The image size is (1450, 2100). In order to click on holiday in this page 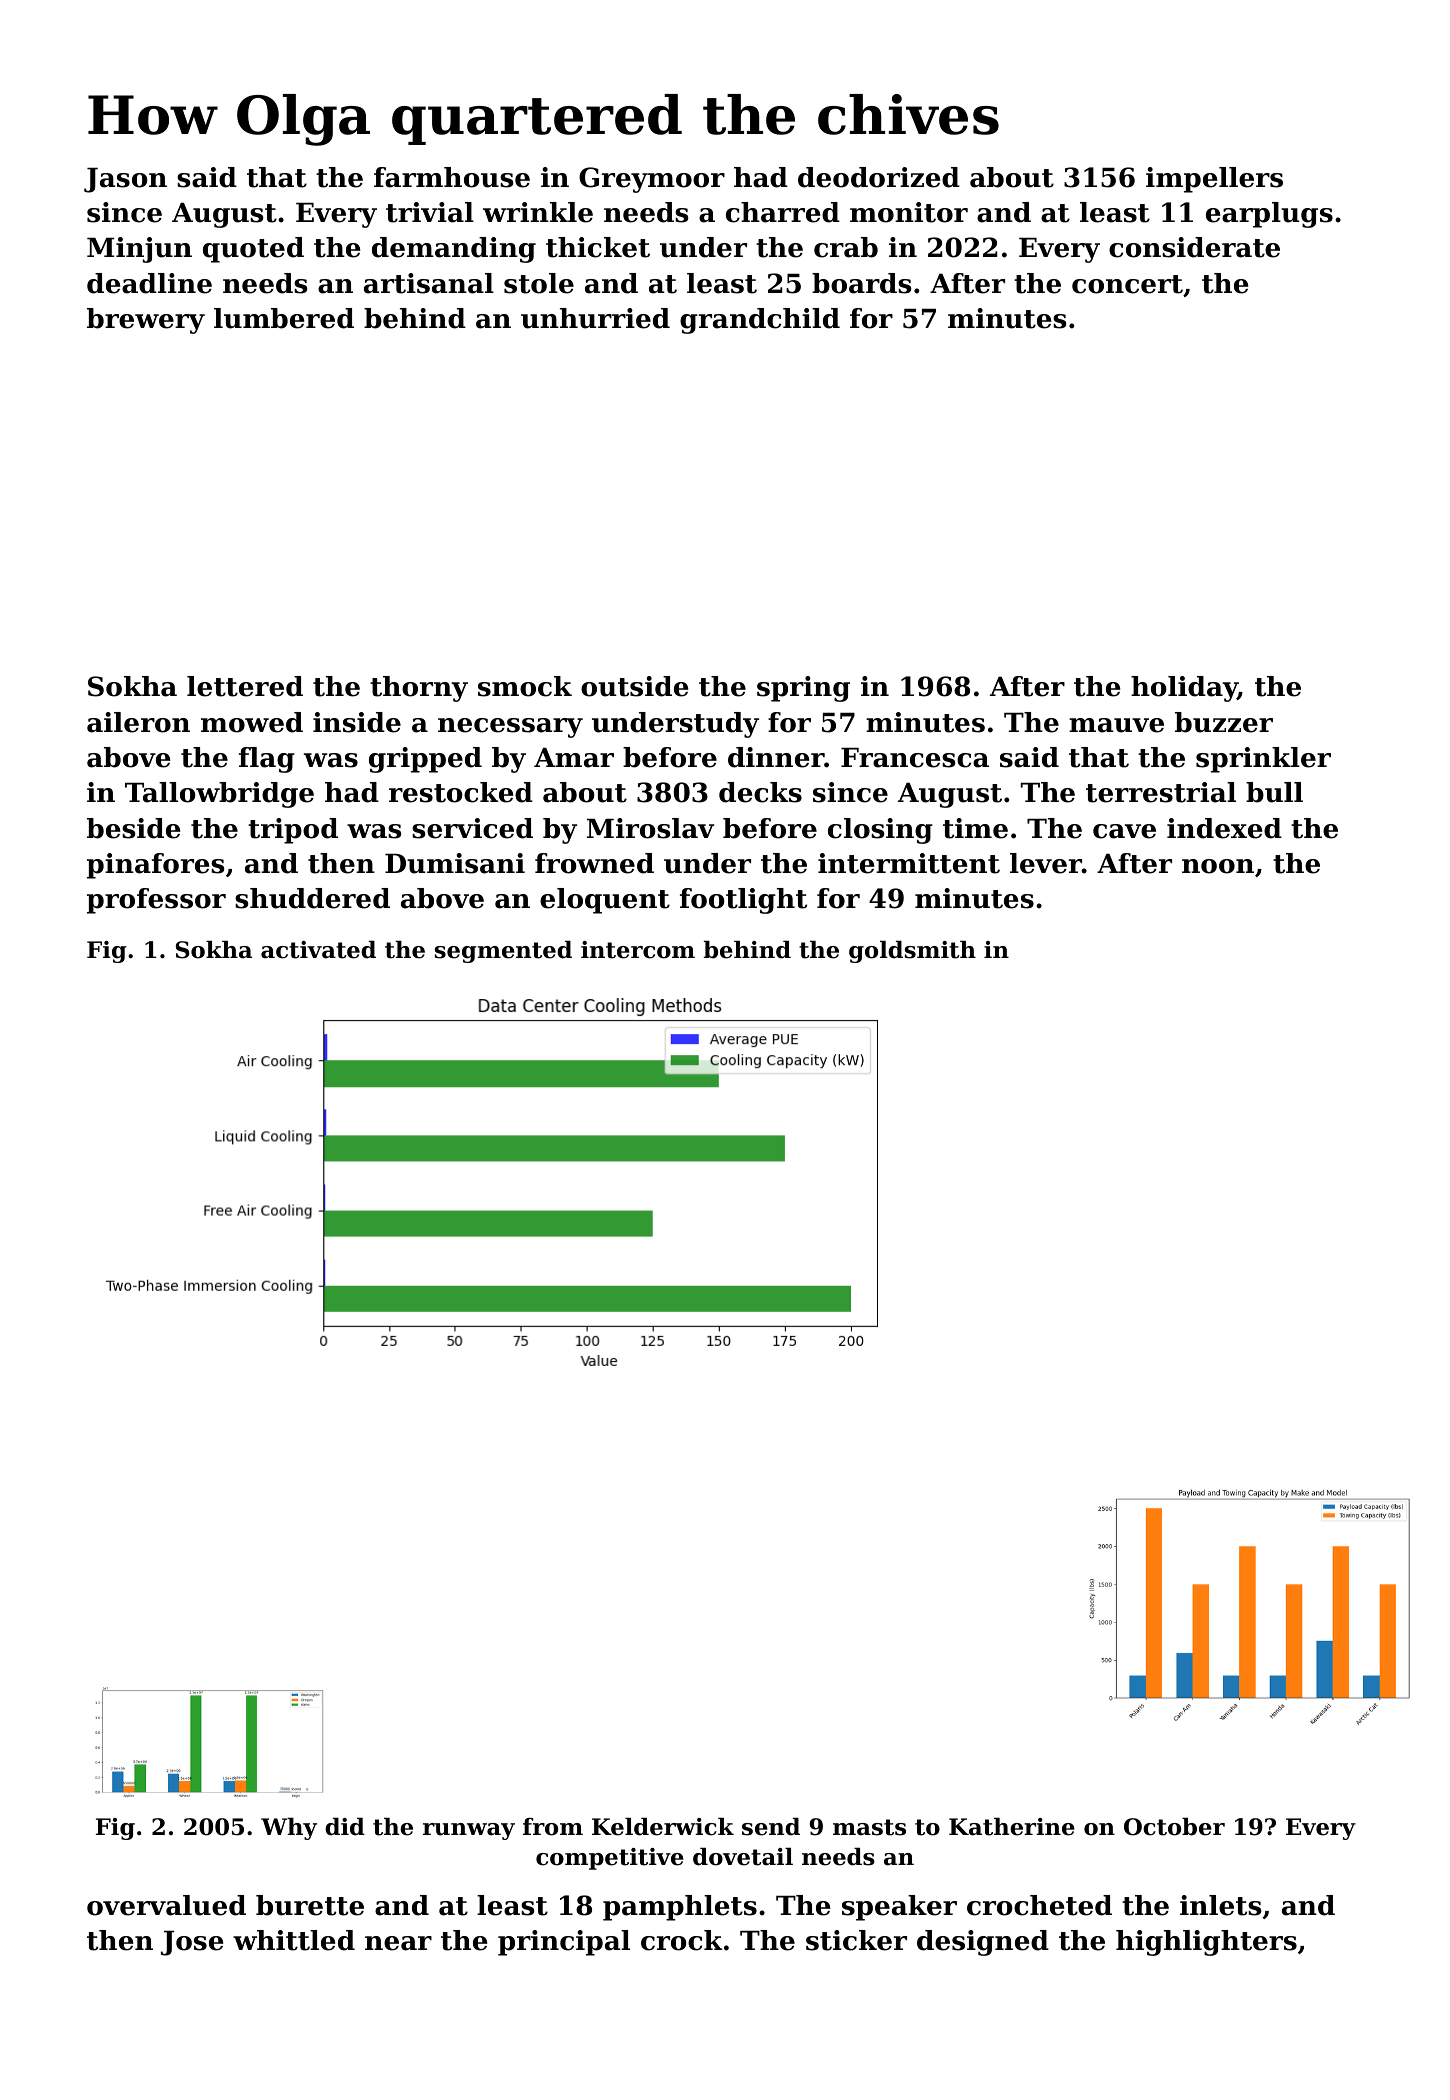, I will do `click(1184, 689)`.
